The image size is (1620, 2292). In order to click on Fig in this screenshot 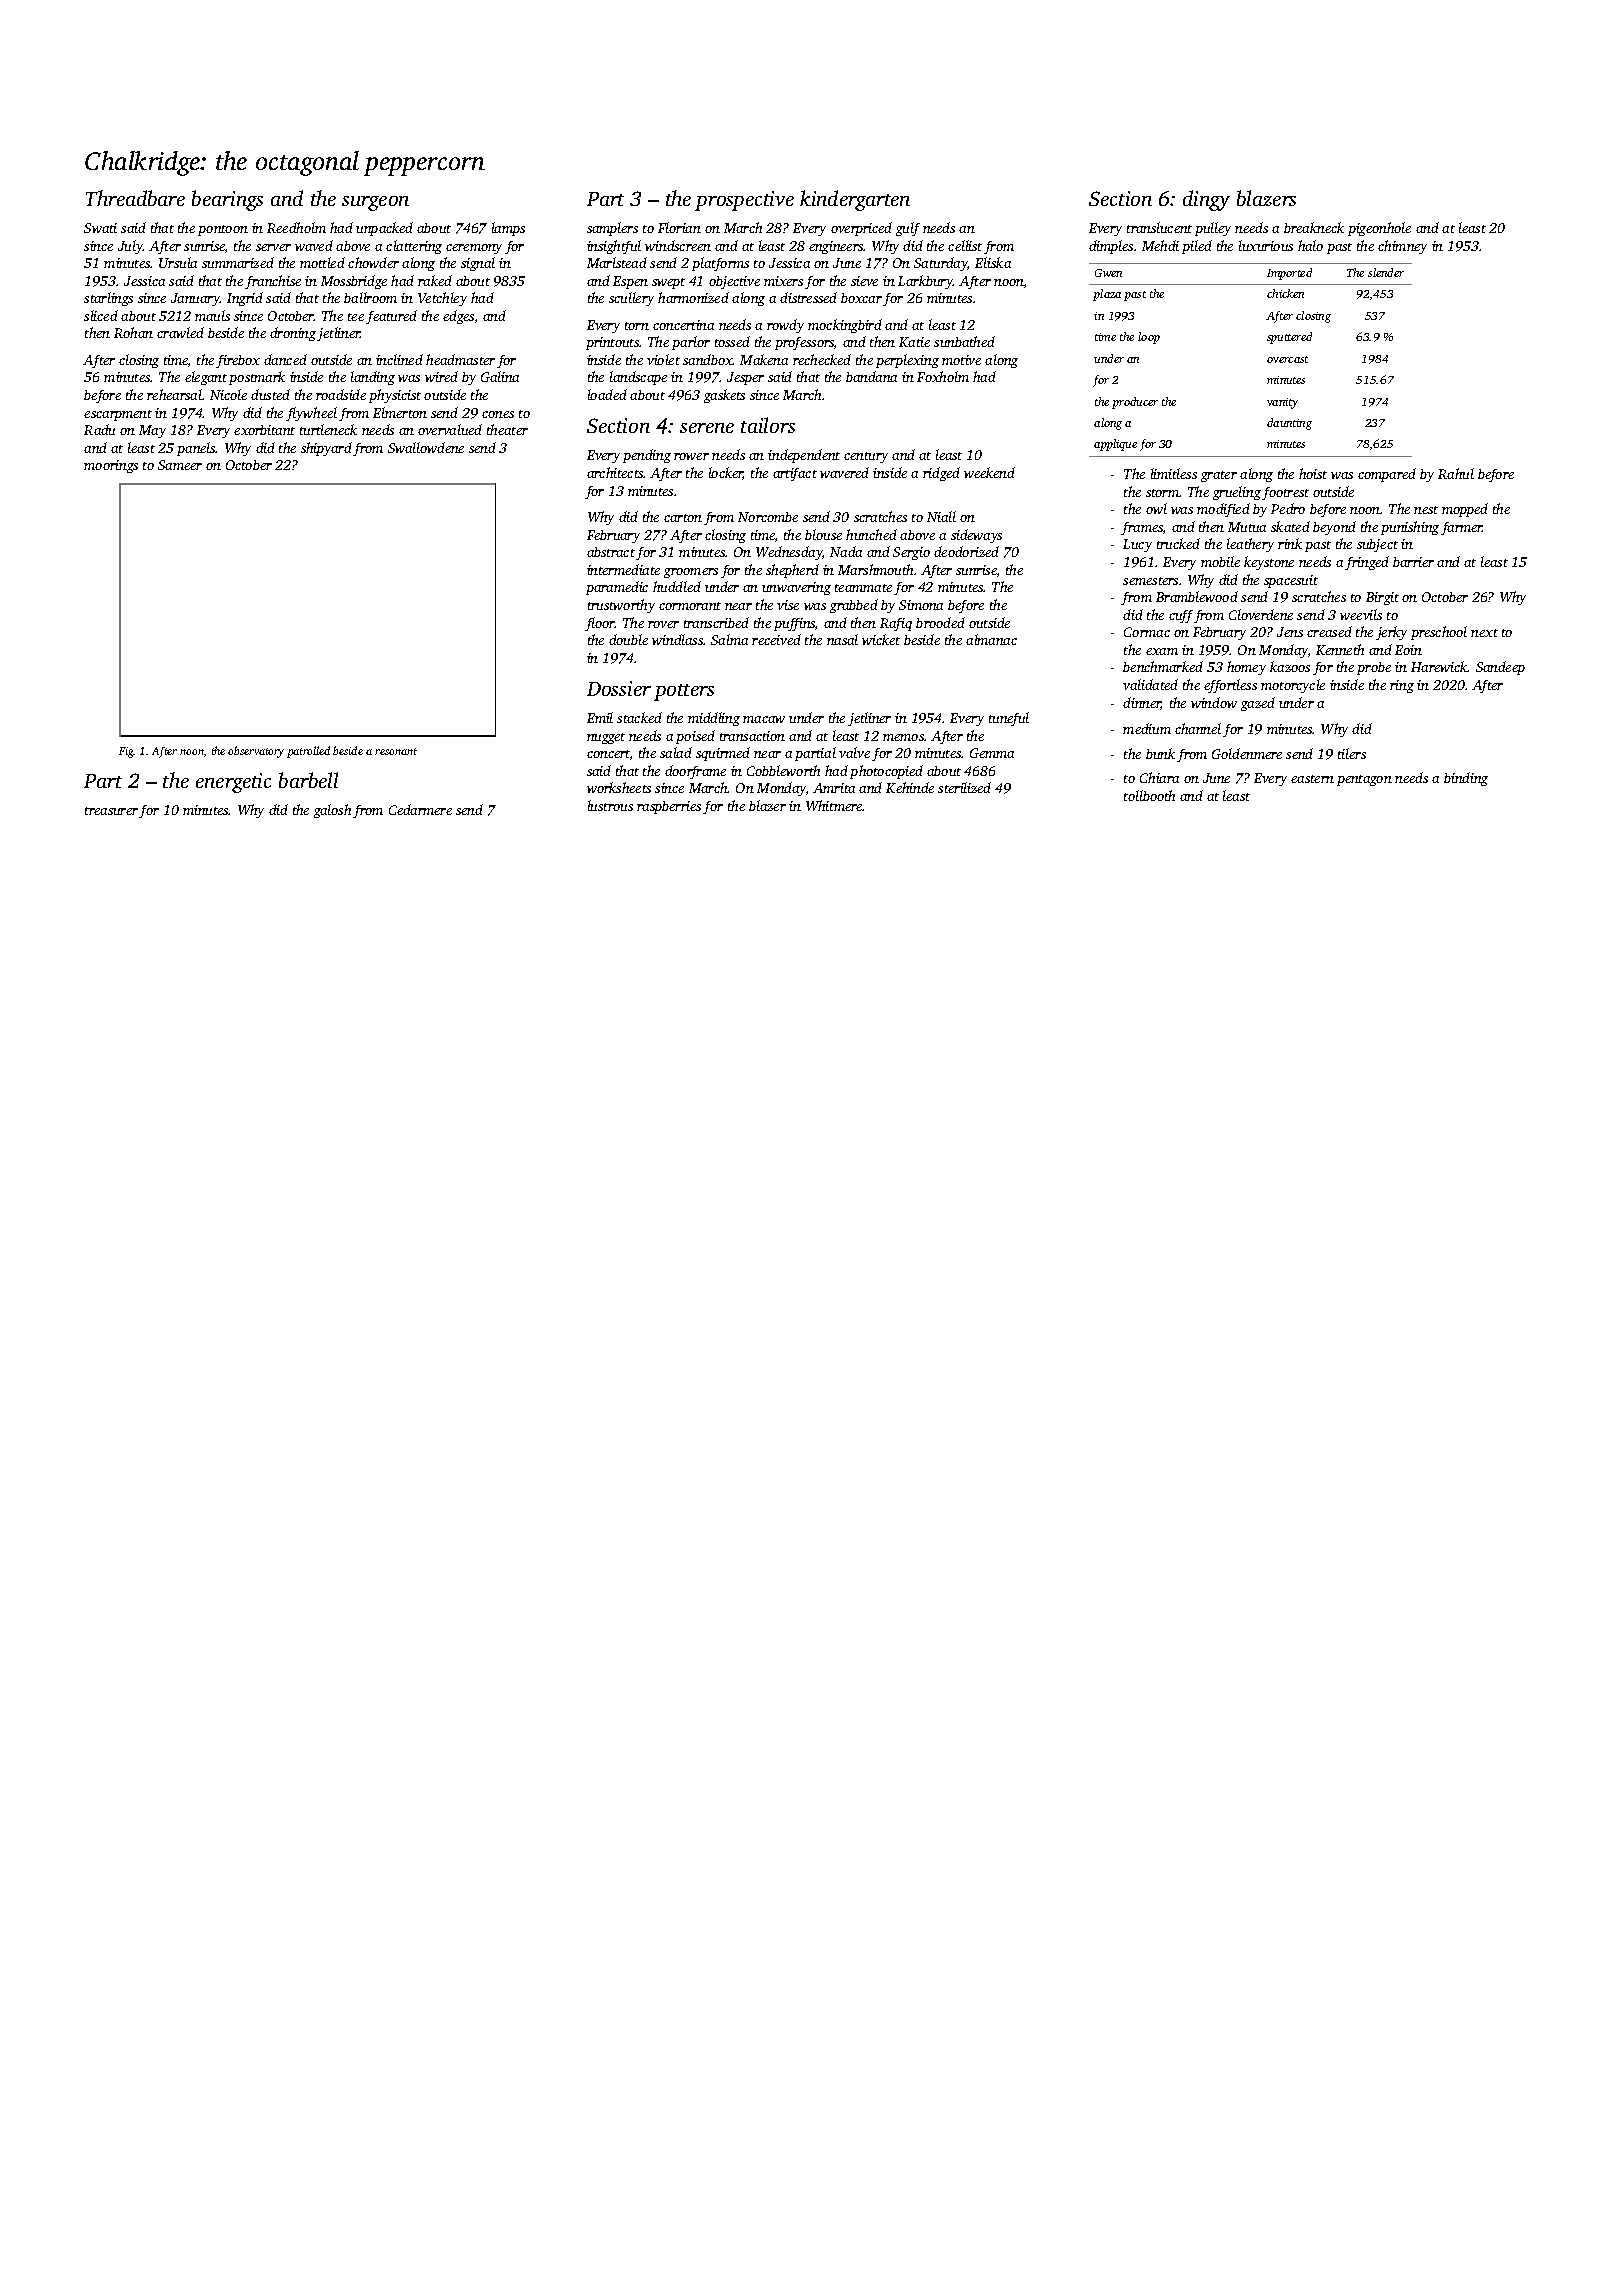, I will do `click(126, 752)`.
